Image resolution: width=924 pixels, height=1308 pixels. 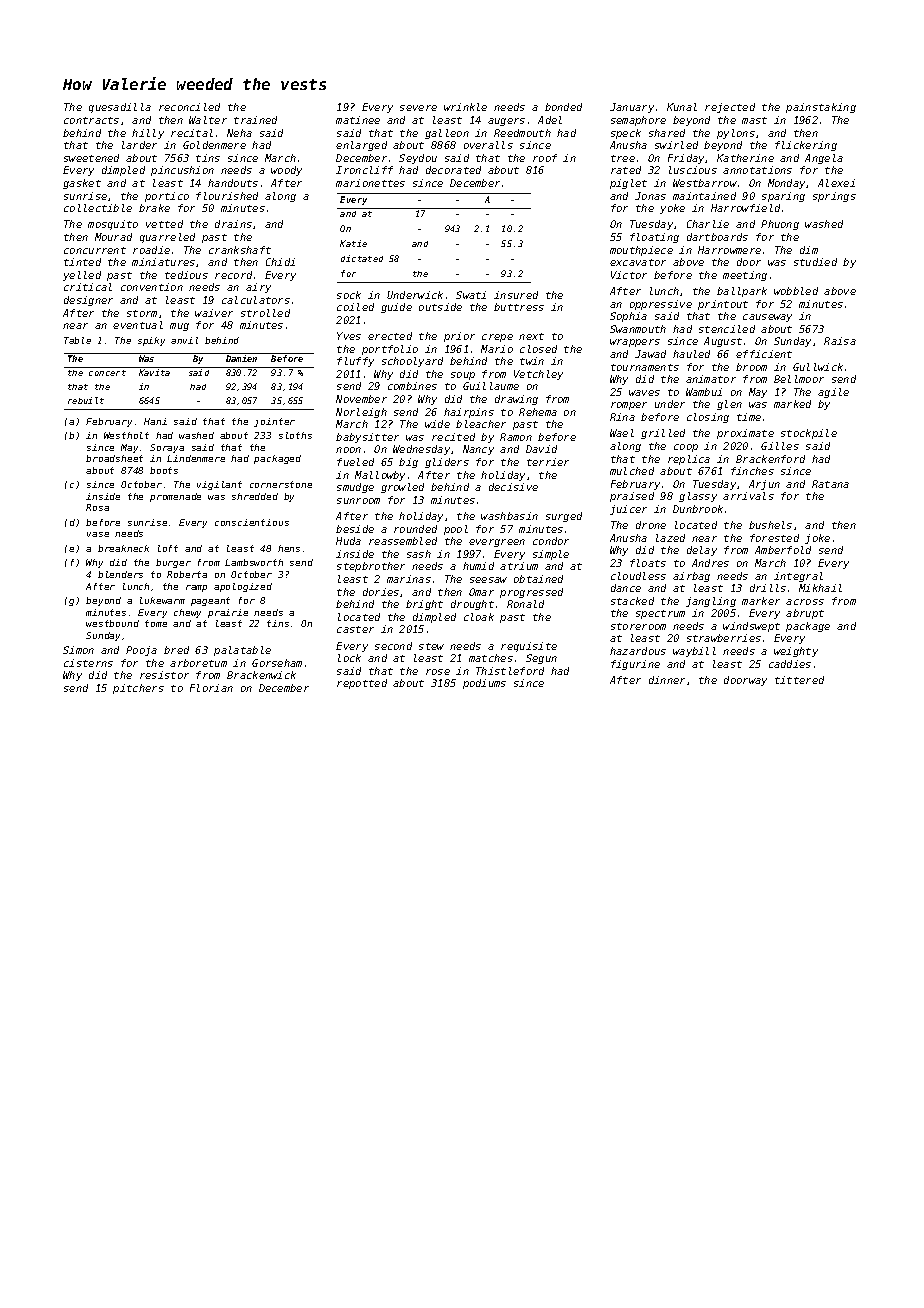 What do you see at coordinates (261, 675) in the document?
I see `Brackenwick` at bounding box center [261, 675].
